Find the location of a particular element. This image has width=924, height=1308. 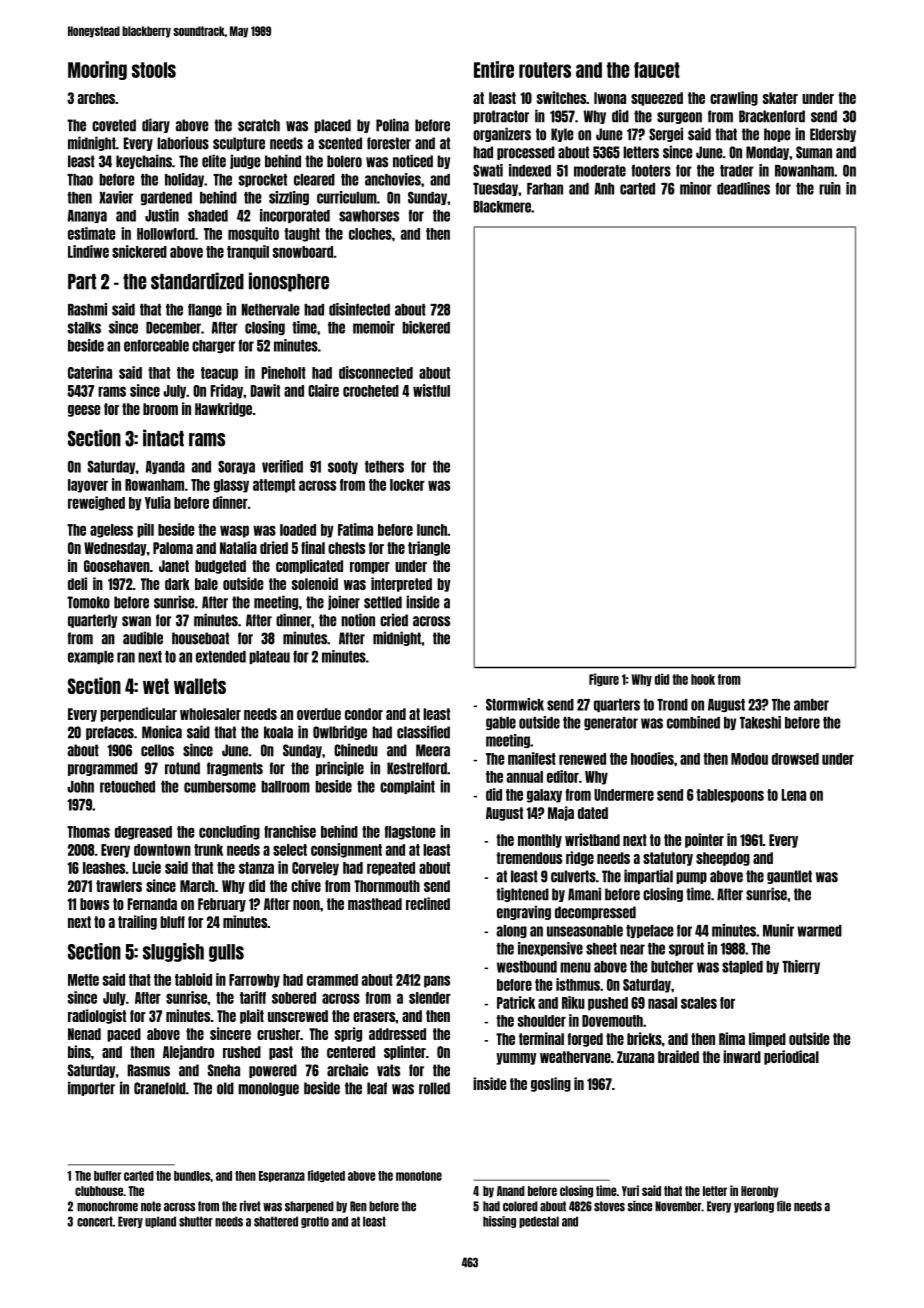

ruin is located at coordinates (830, 188).
